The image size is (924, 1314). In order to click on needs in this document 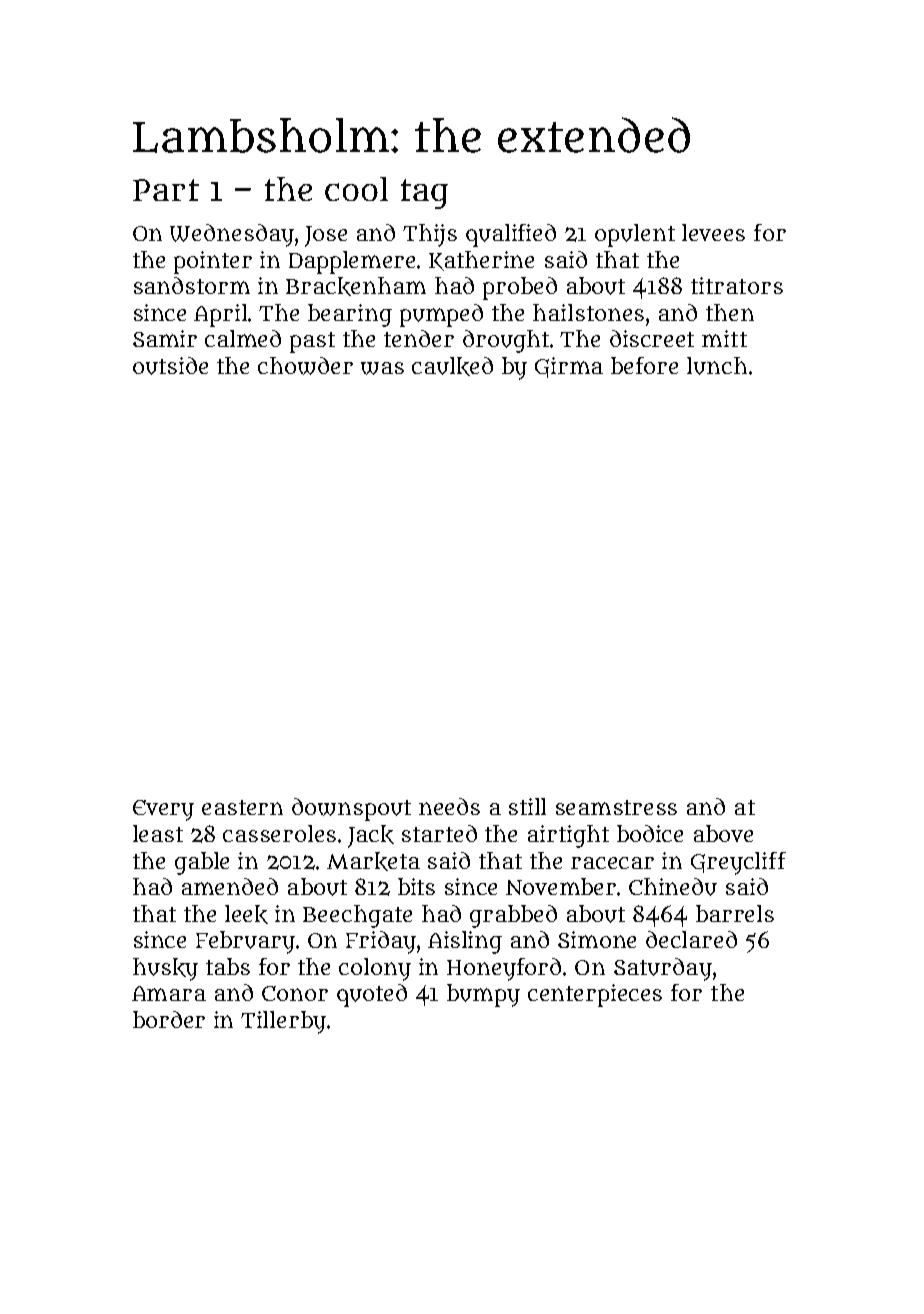, I will do `click(449, 806)`.
